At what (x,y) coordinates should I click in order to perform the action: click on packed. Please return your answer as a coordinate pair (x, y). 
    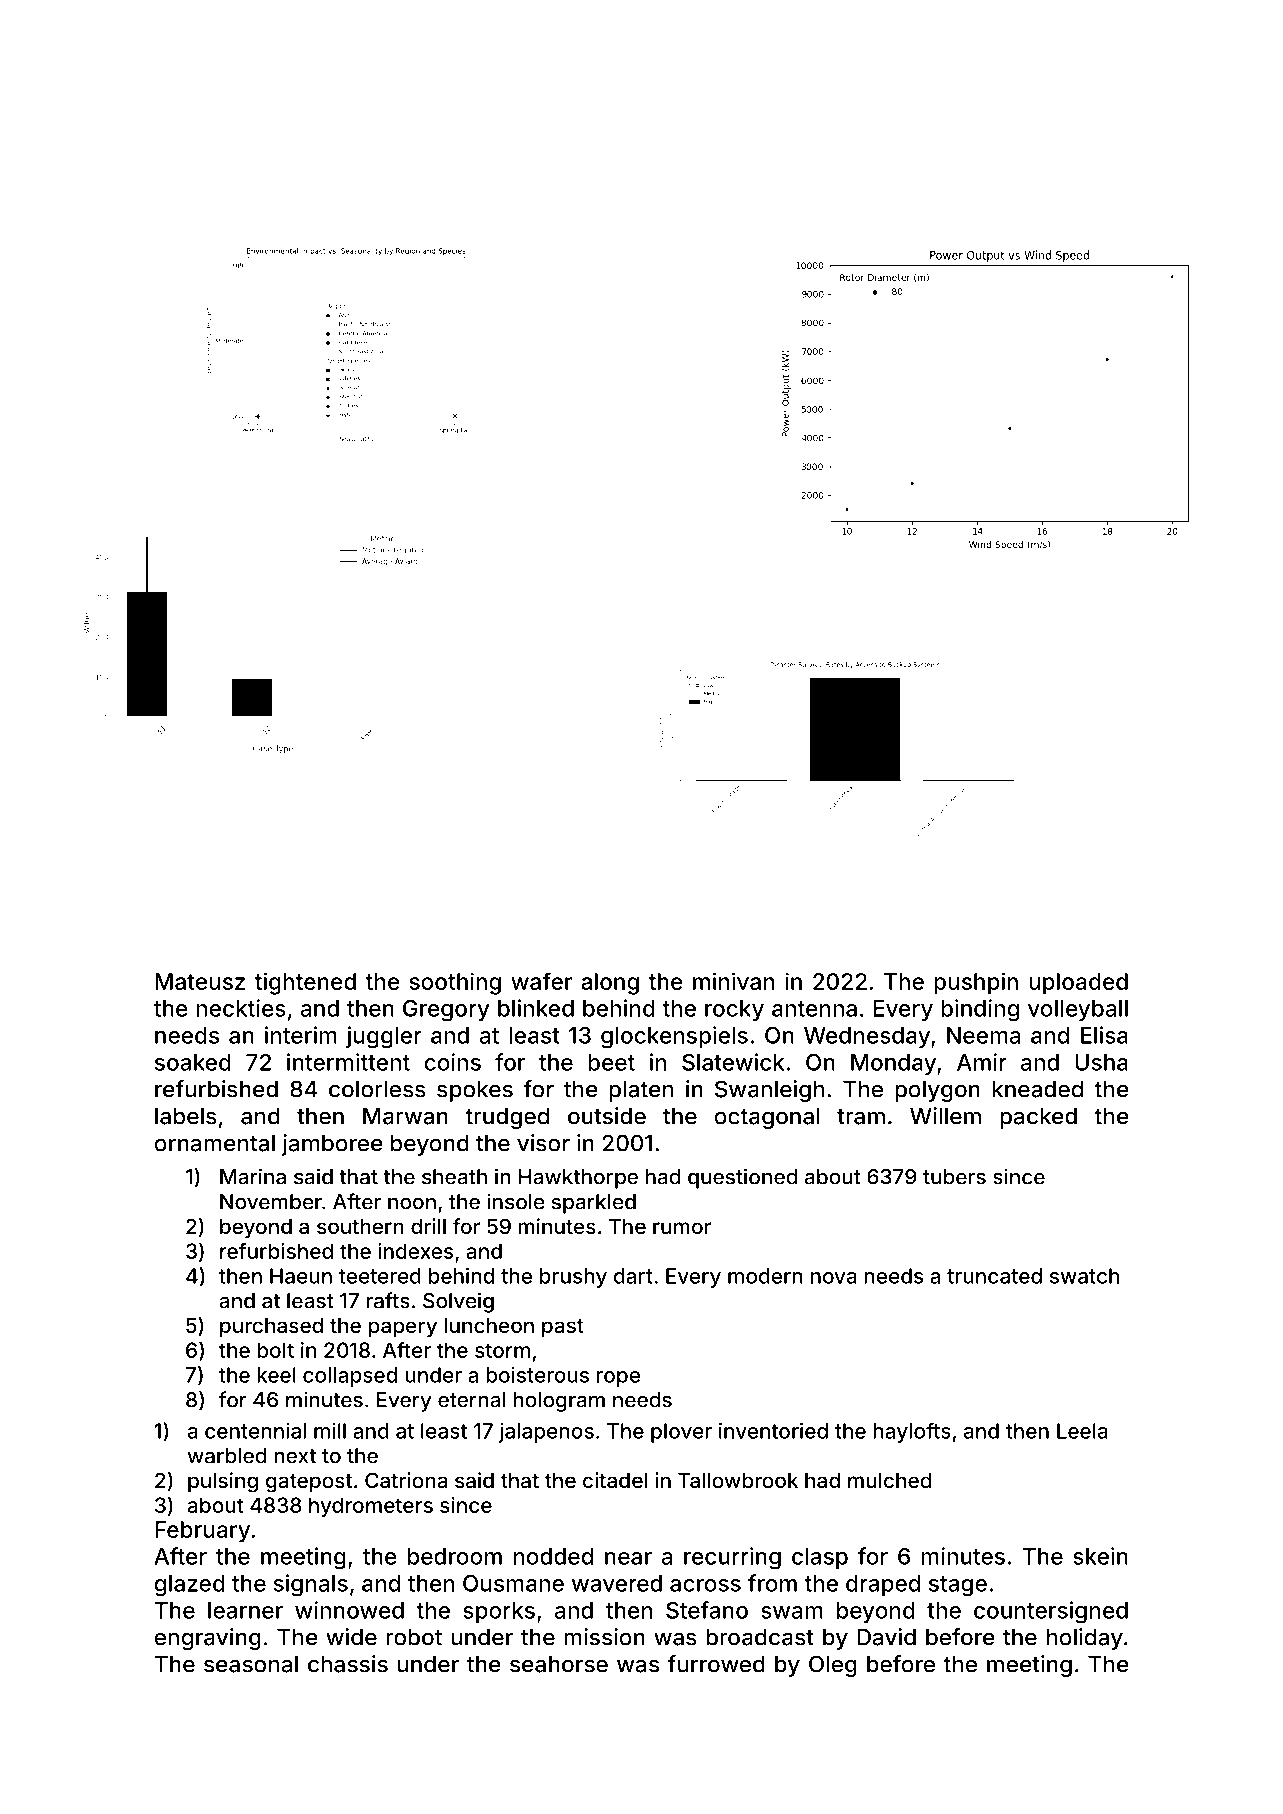
    Looking at the image, I should click on (1038, 1118).
